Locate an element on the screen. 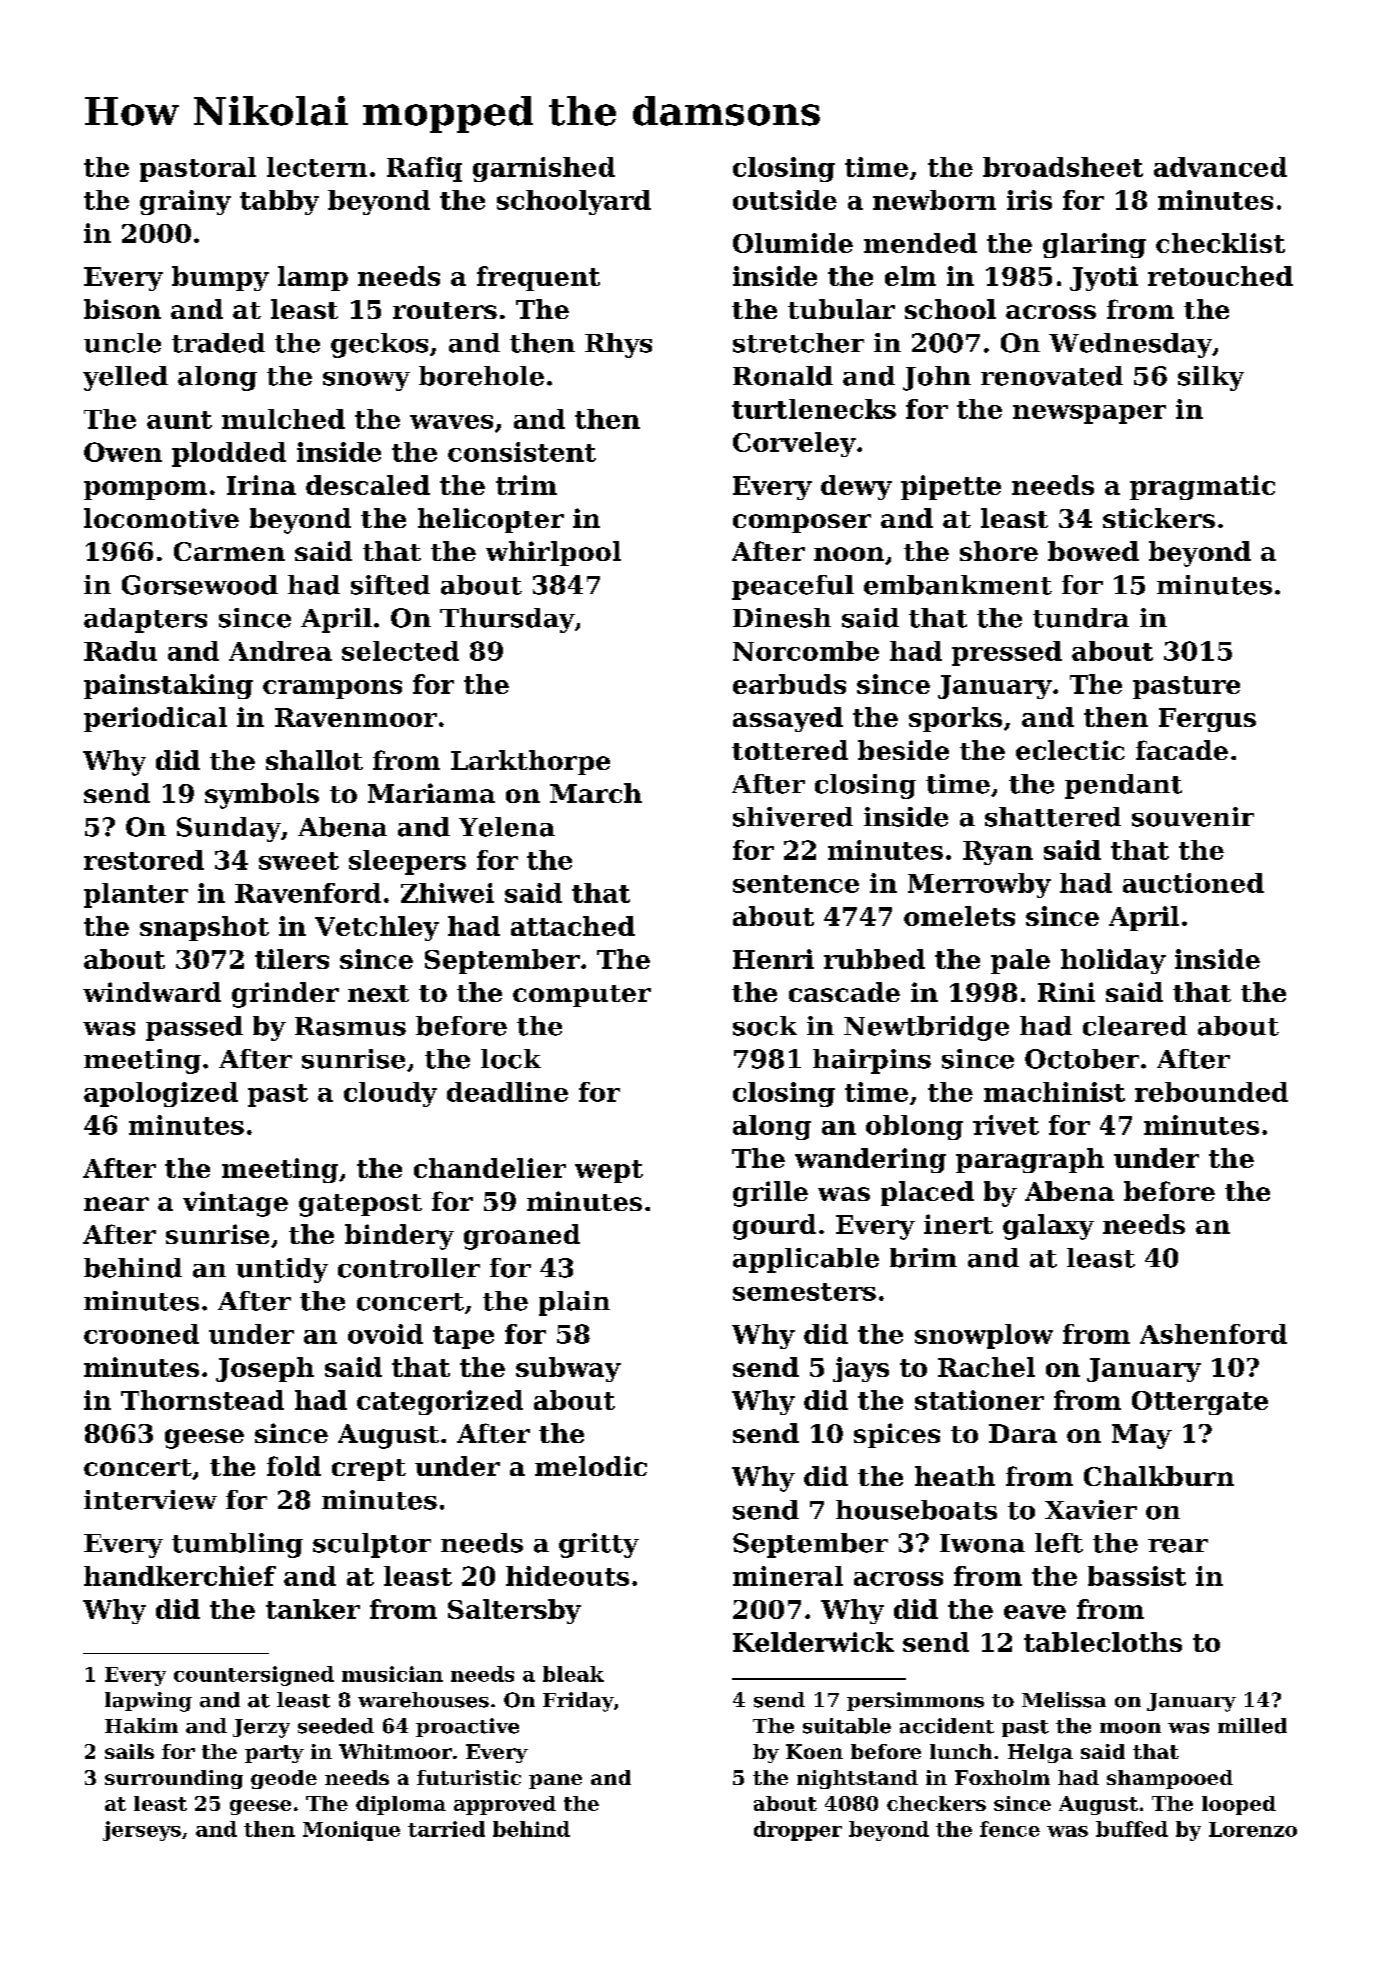  melodic is located at coordinates (591, 1466).
